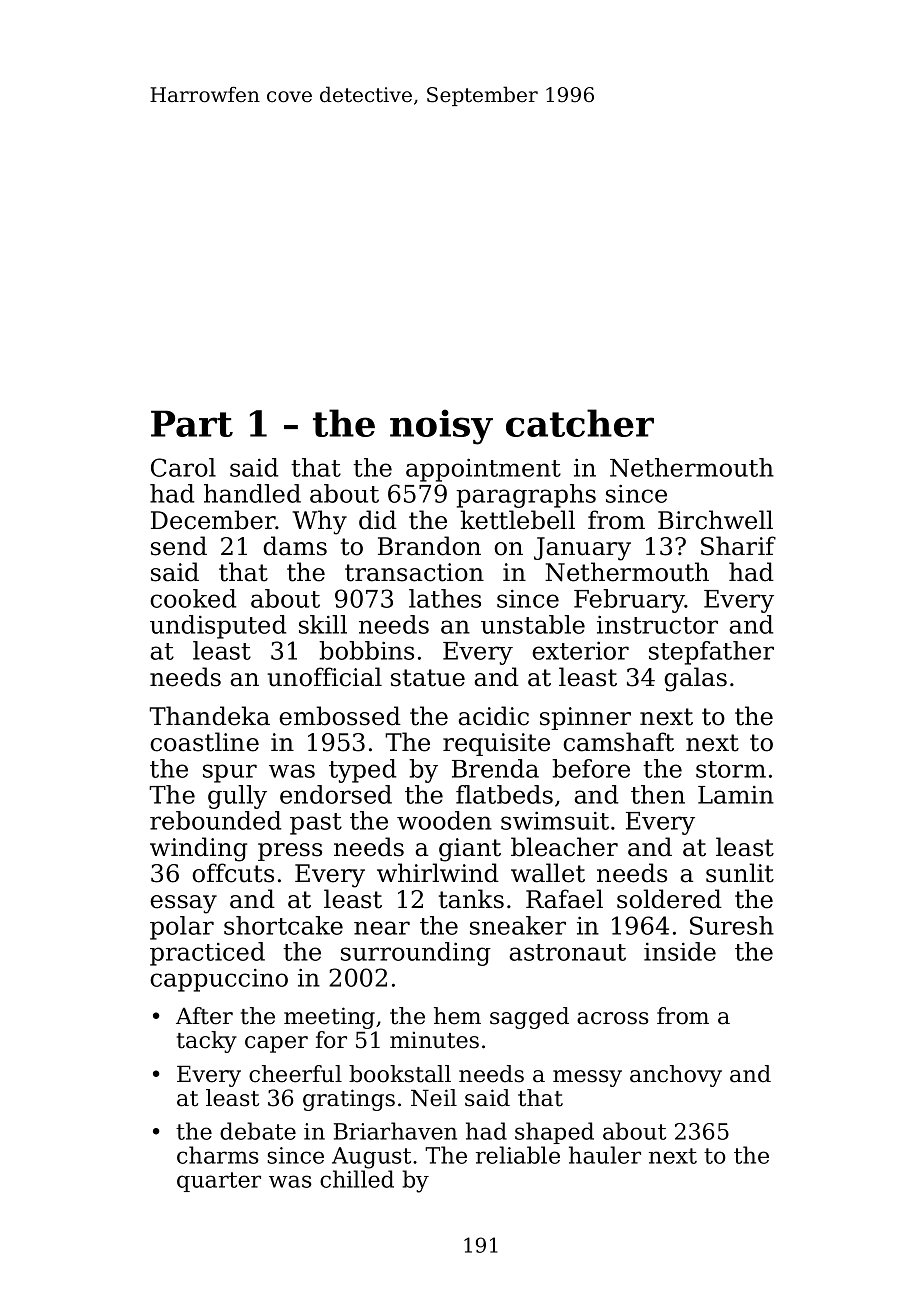  What do you see at coordinates (218, 1155) in the screenshot?
I see `charms` at bounding box center [218, 1155].
